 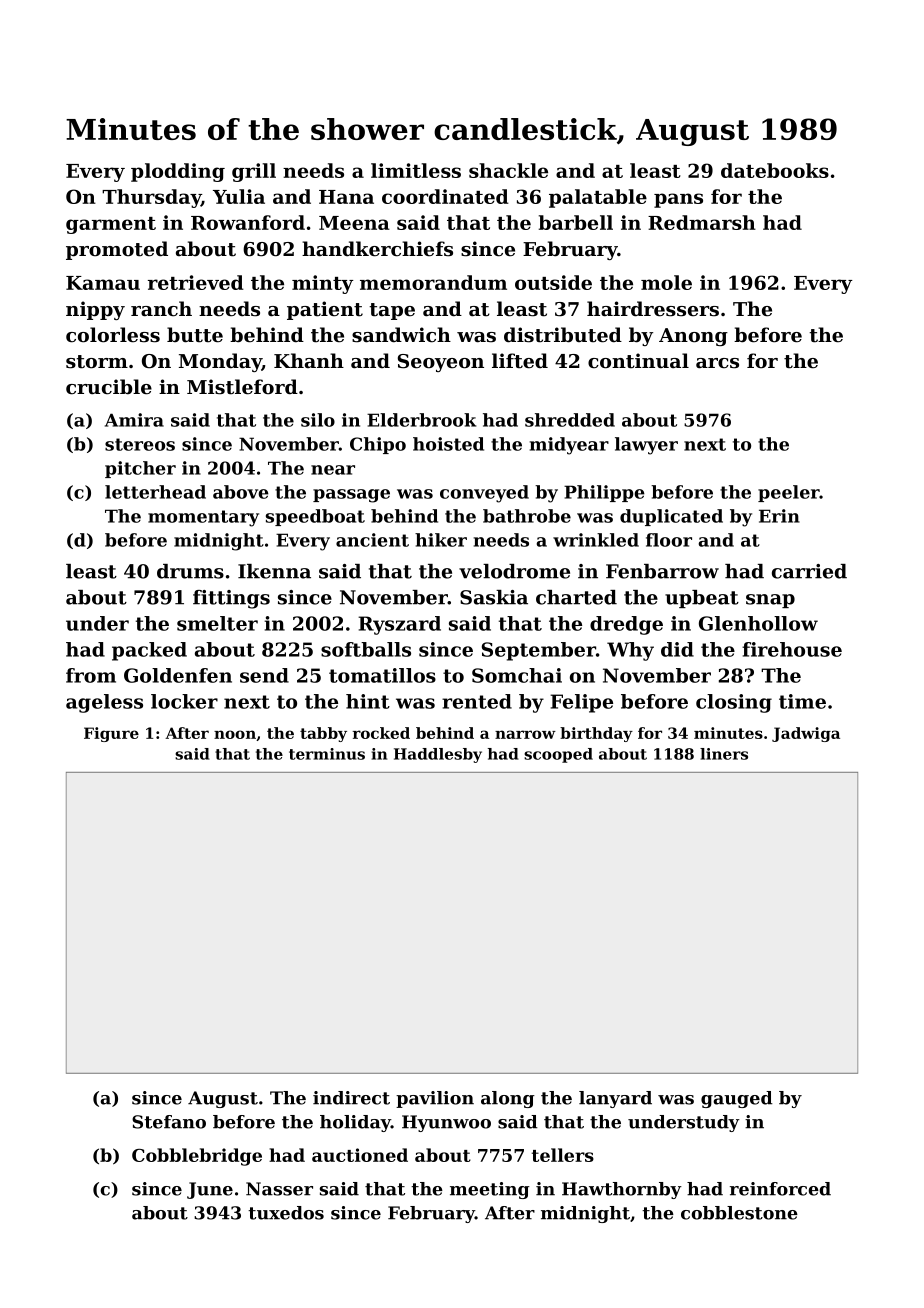 What do you see at coordinates (527, 516) in the screenshot?
I see `bathrobe` at bounding box center [527, 516].
